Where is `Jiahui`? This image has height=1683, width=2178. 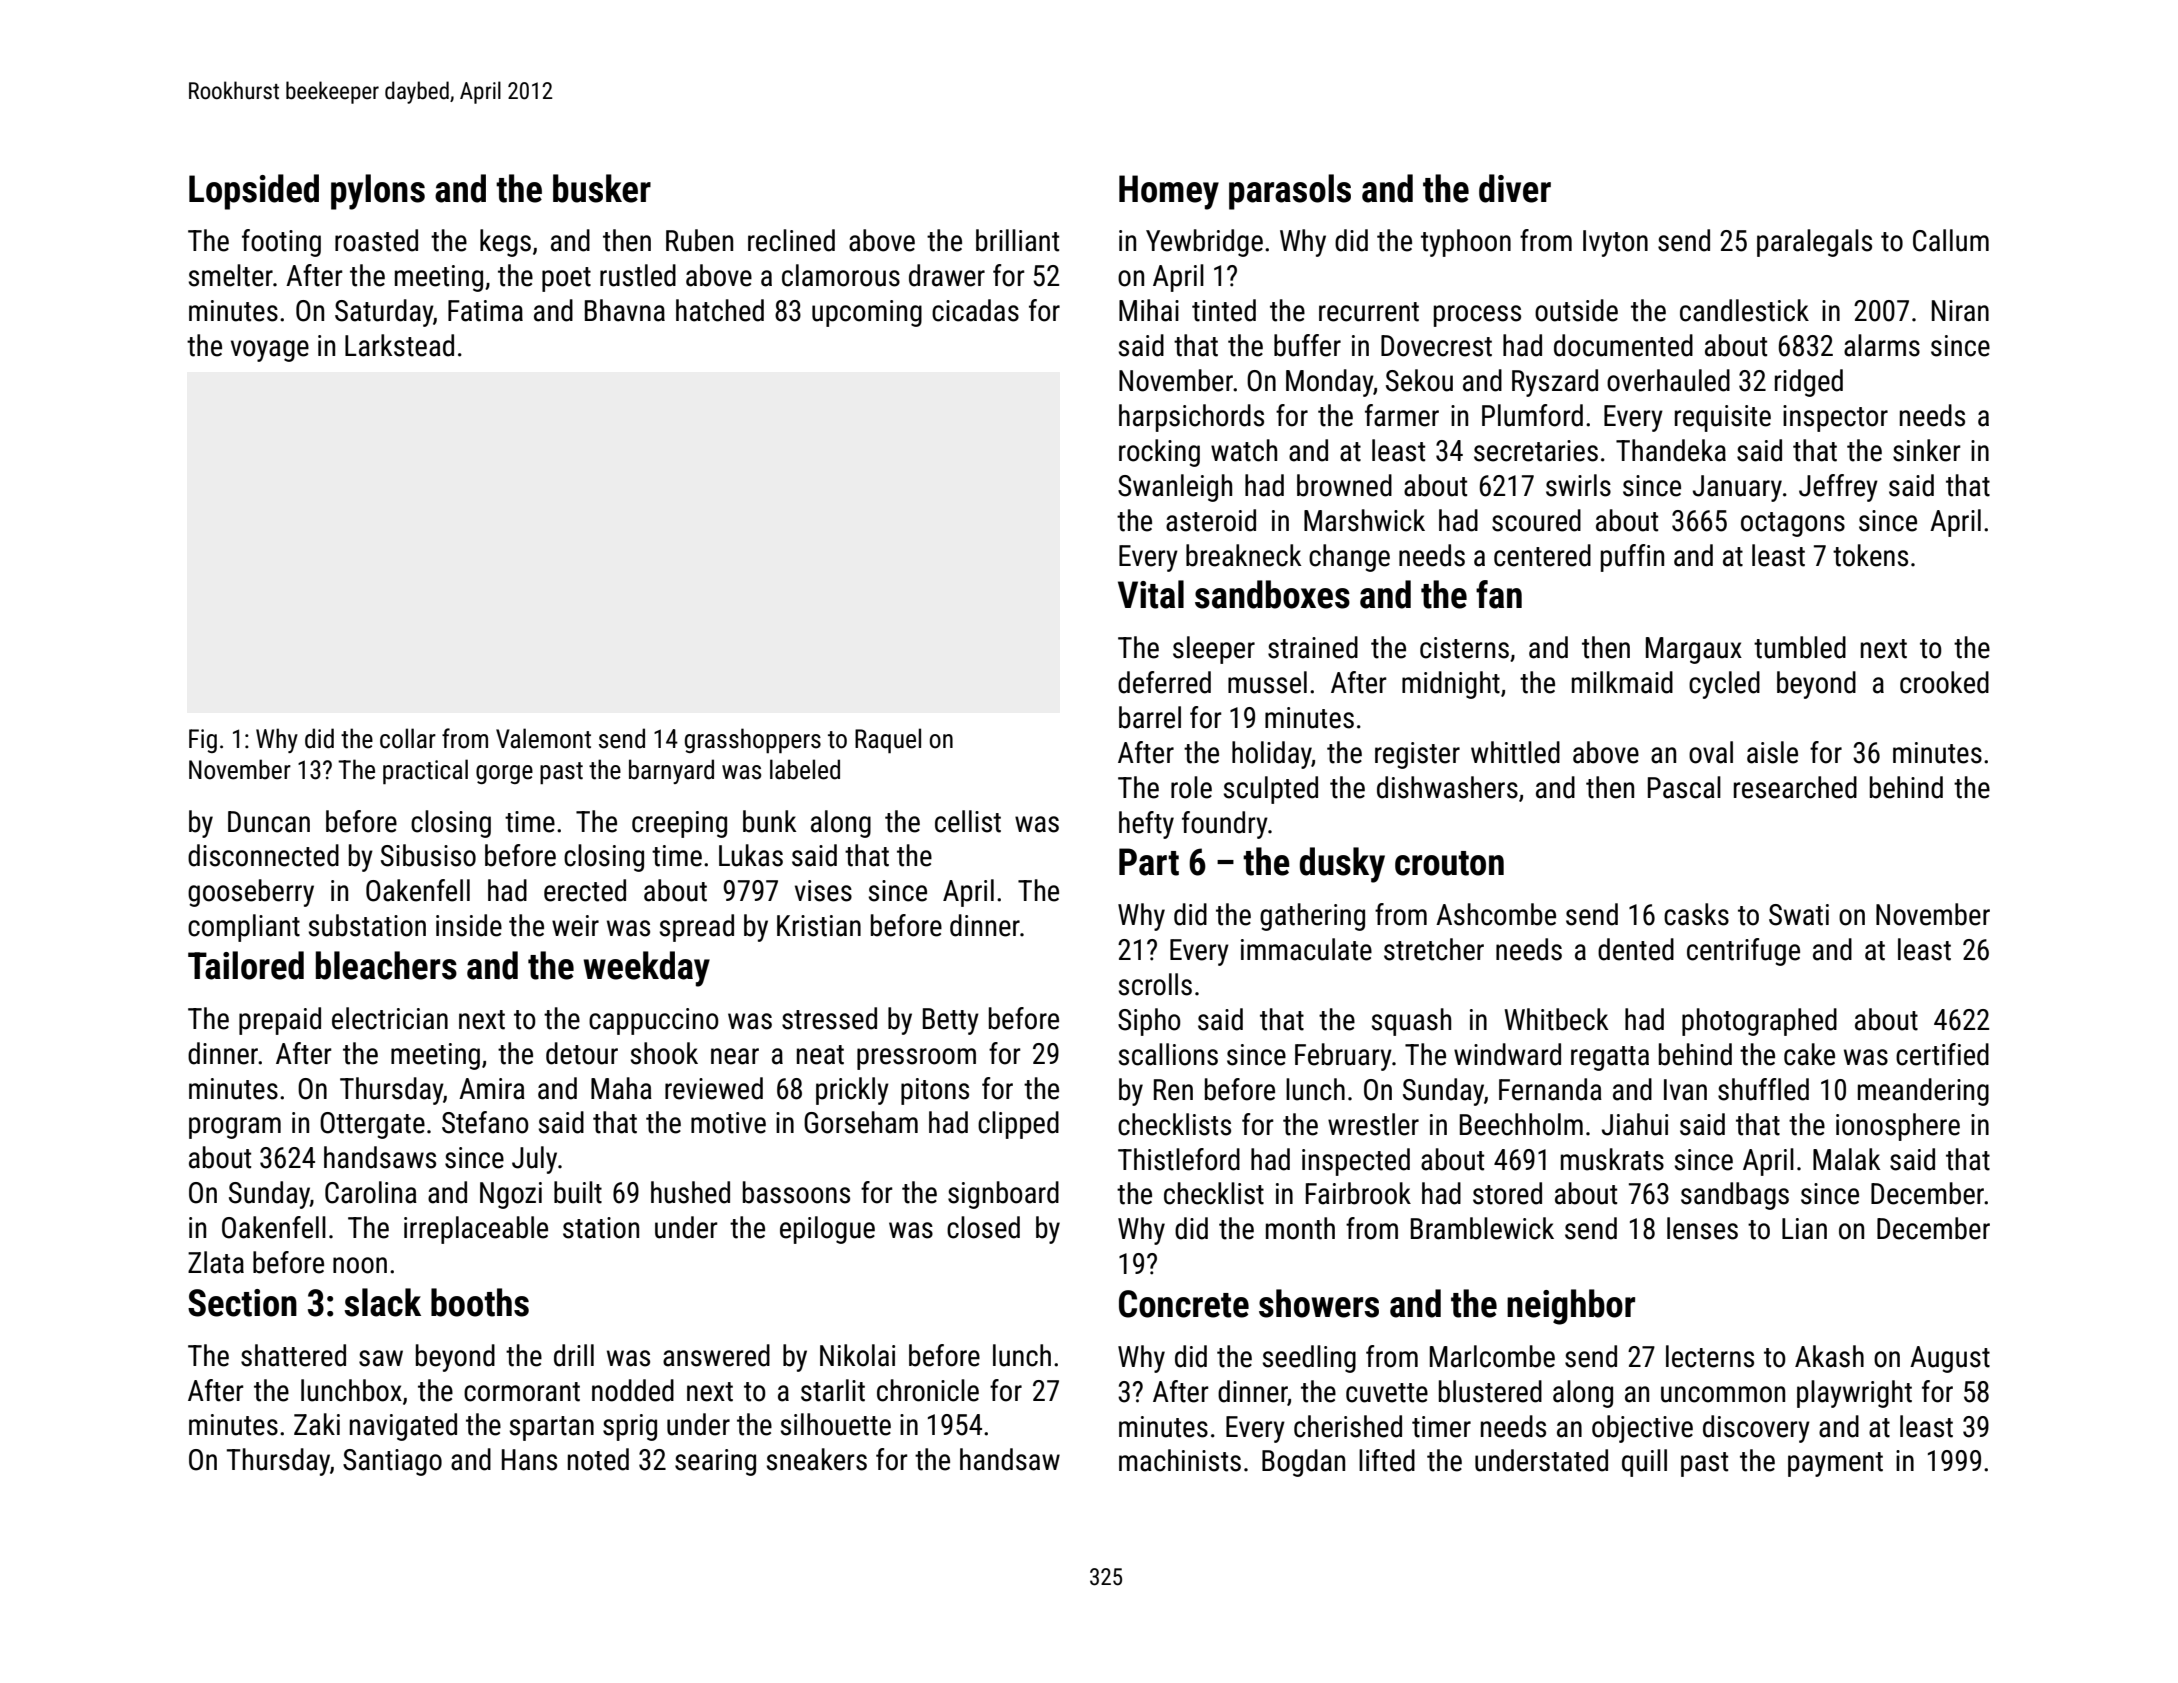 Jiahui is located at coordinates (1635, 1124).
